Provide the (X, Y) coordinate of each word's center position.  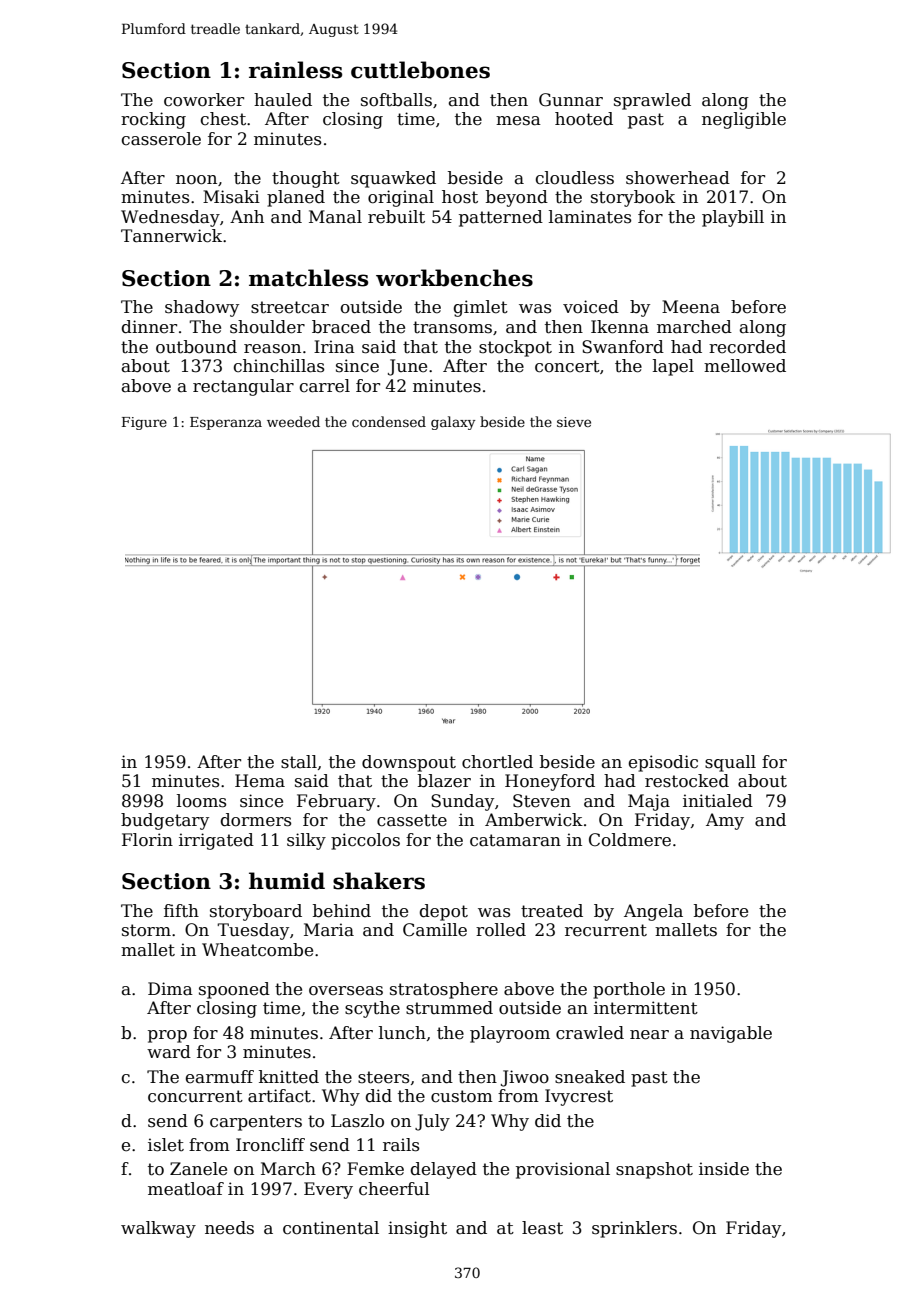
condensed (389, 421)
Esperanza (226, 423)
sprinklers (634, 1229)
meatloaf (186, 1189)
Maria (329, 930)
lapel (673, 367)
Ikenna (620, 327)
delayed (444, 1170)
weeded (293, 421)
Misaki (231, 197)
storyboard (256, 912)
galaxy (453, 423)
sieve (574, 422)
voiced (591, 307)
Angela (653, 912)
